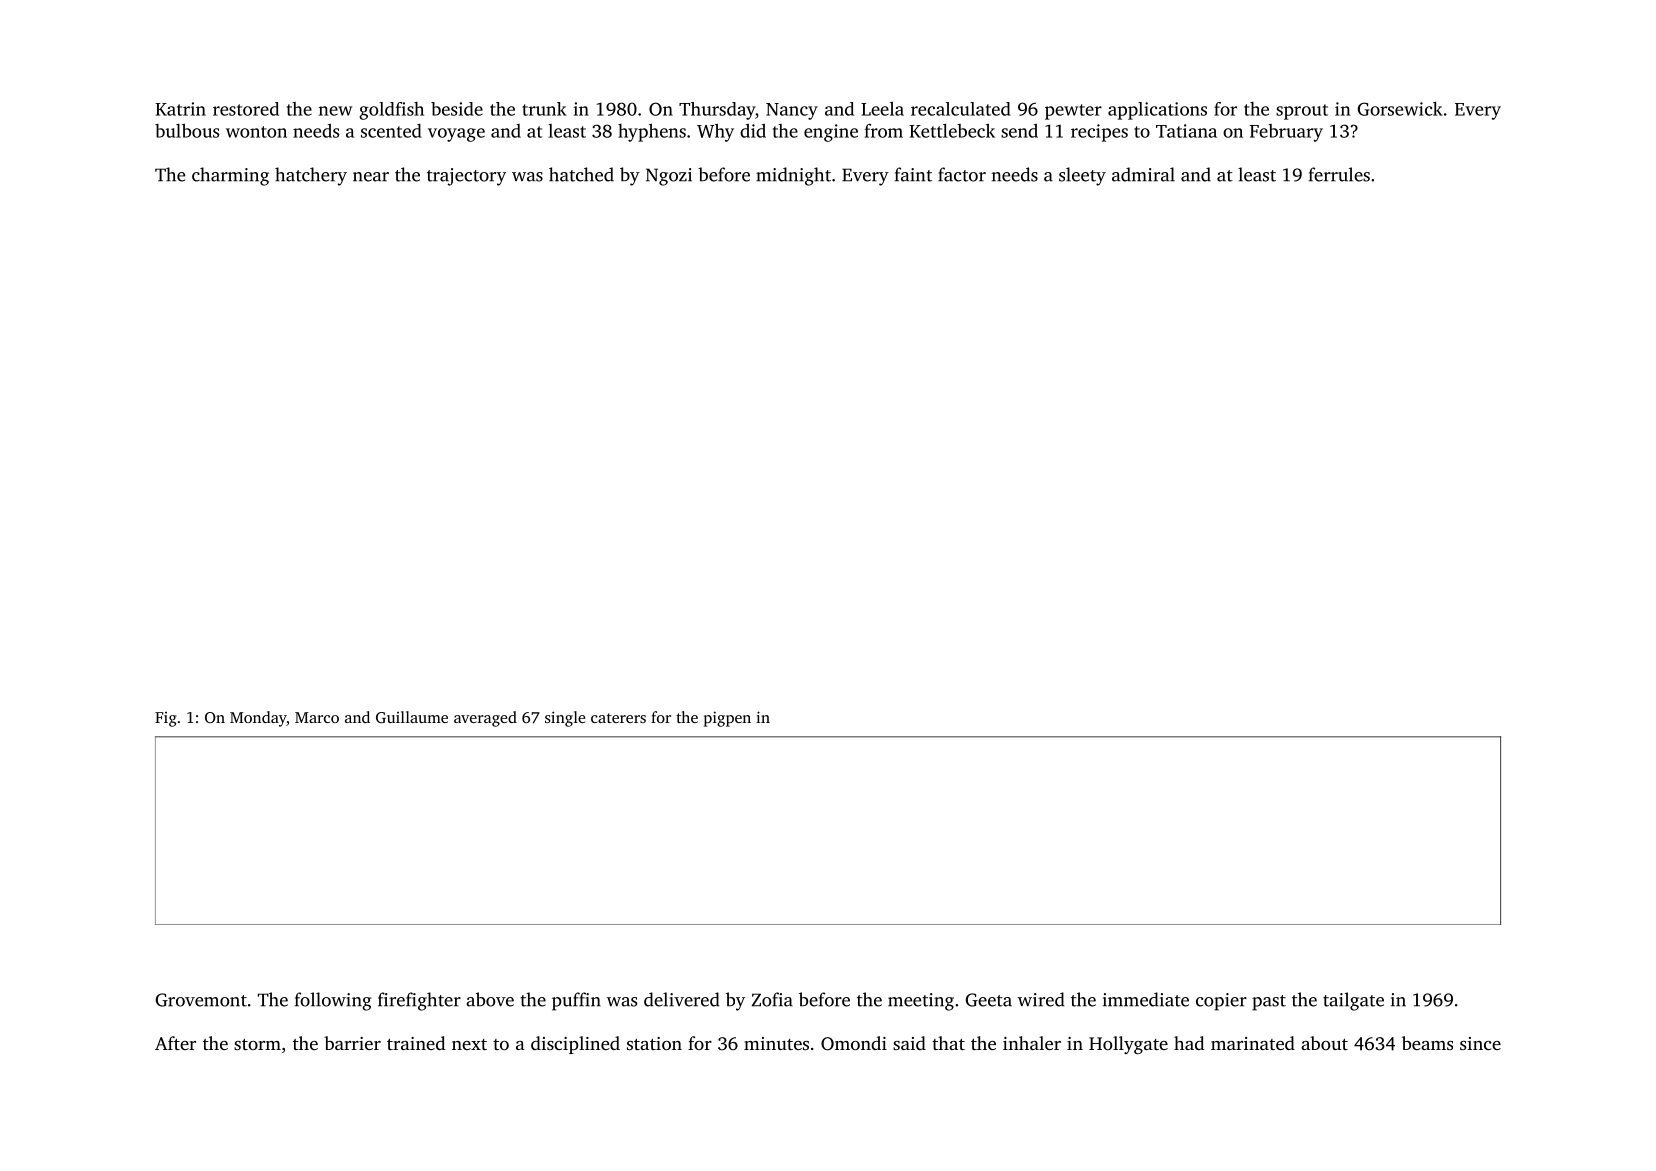 The height and width of the image is (1171, 1656). What do you see at coordinates (246, 109) in the image?
I see `restored` at bounding box center [246, 109].
